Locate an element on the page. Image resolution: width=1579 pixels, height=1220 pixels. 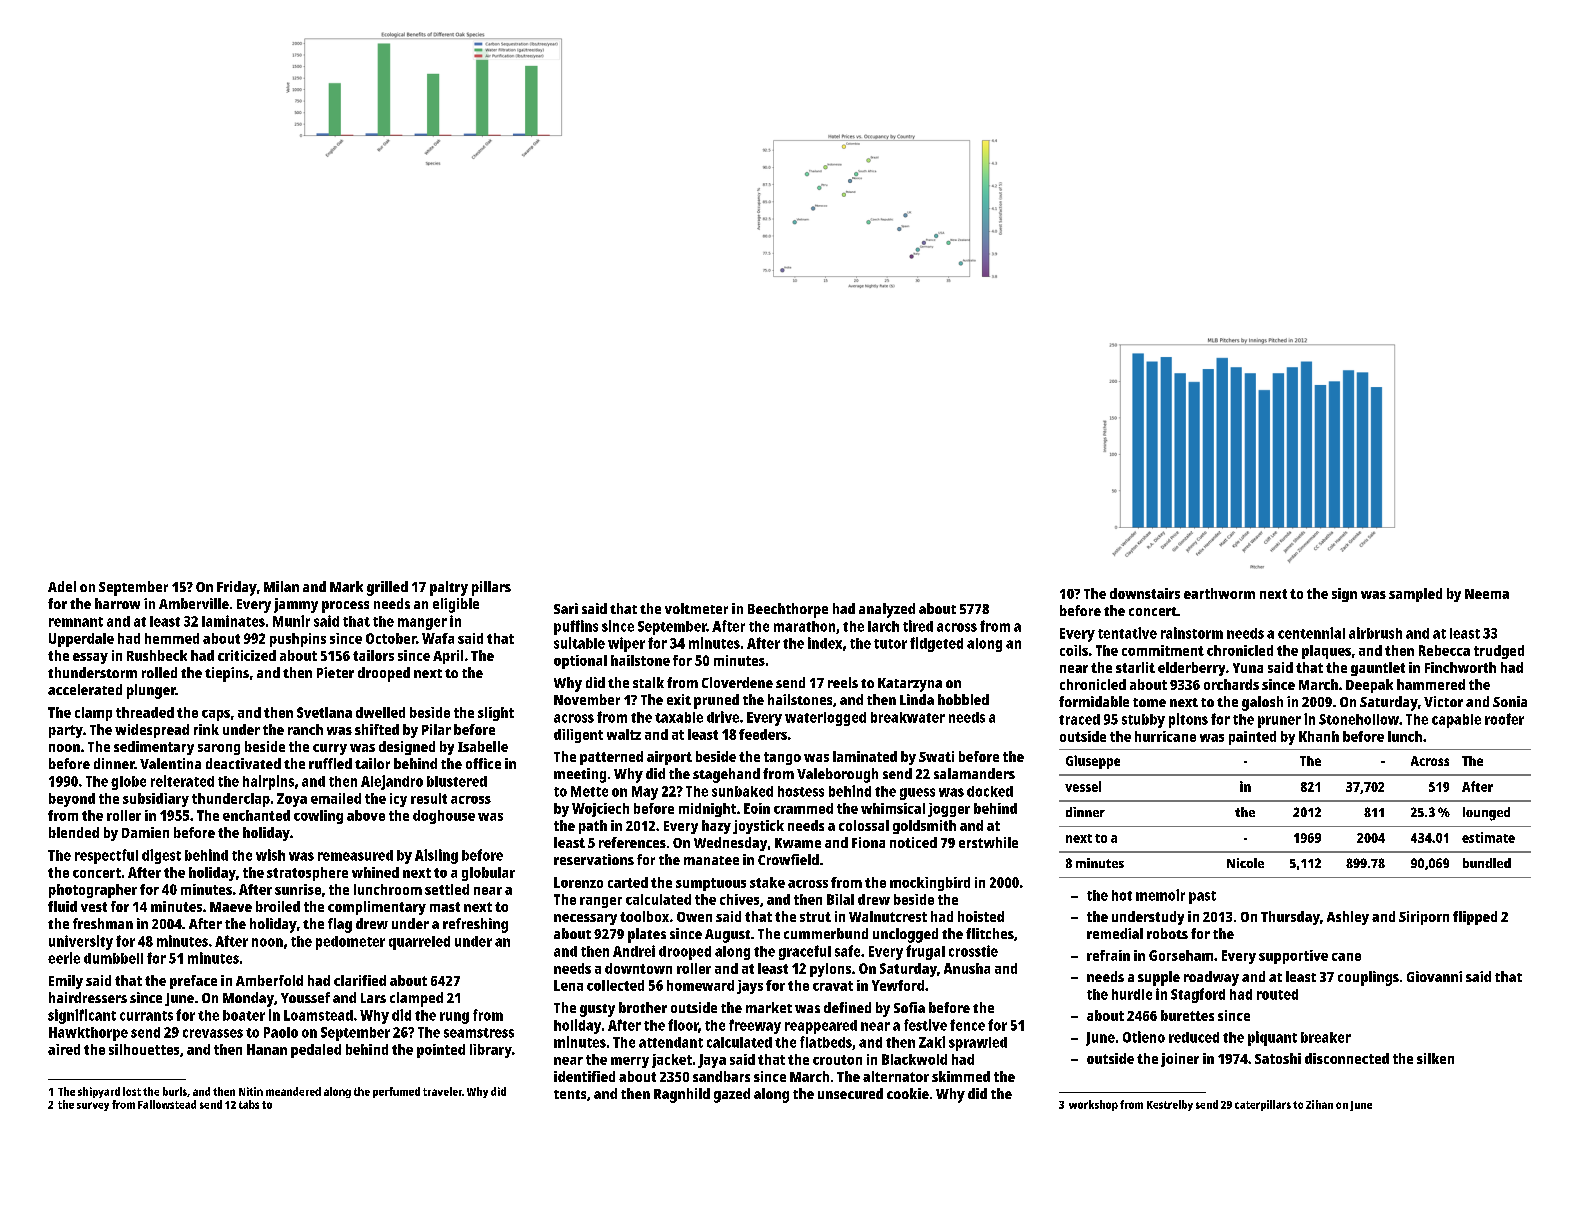
voltmeter is located at coordinates (696, 608).
